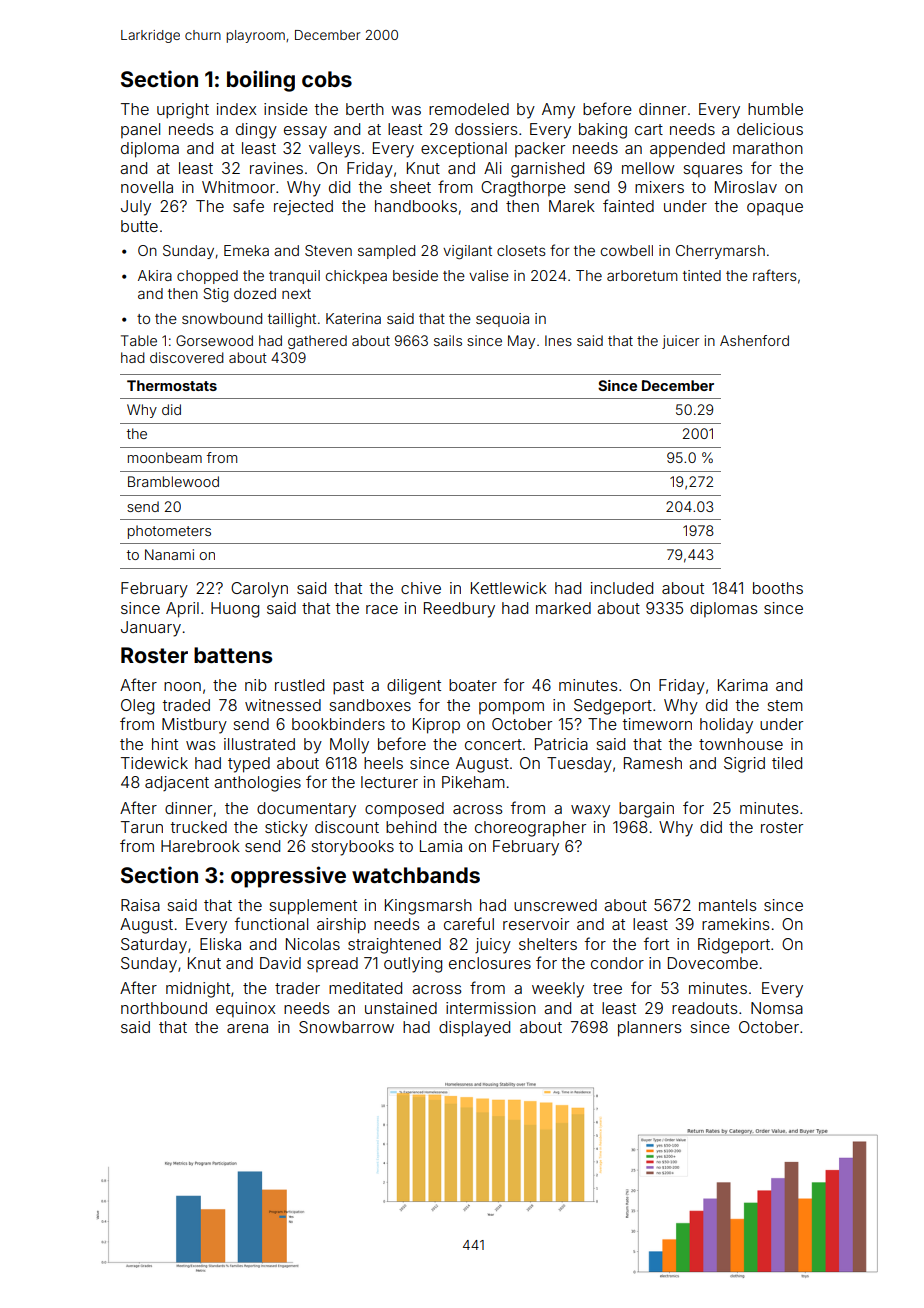 The image size is (924, 1308). I want to click on Bramblewood, so click(173, 481).
